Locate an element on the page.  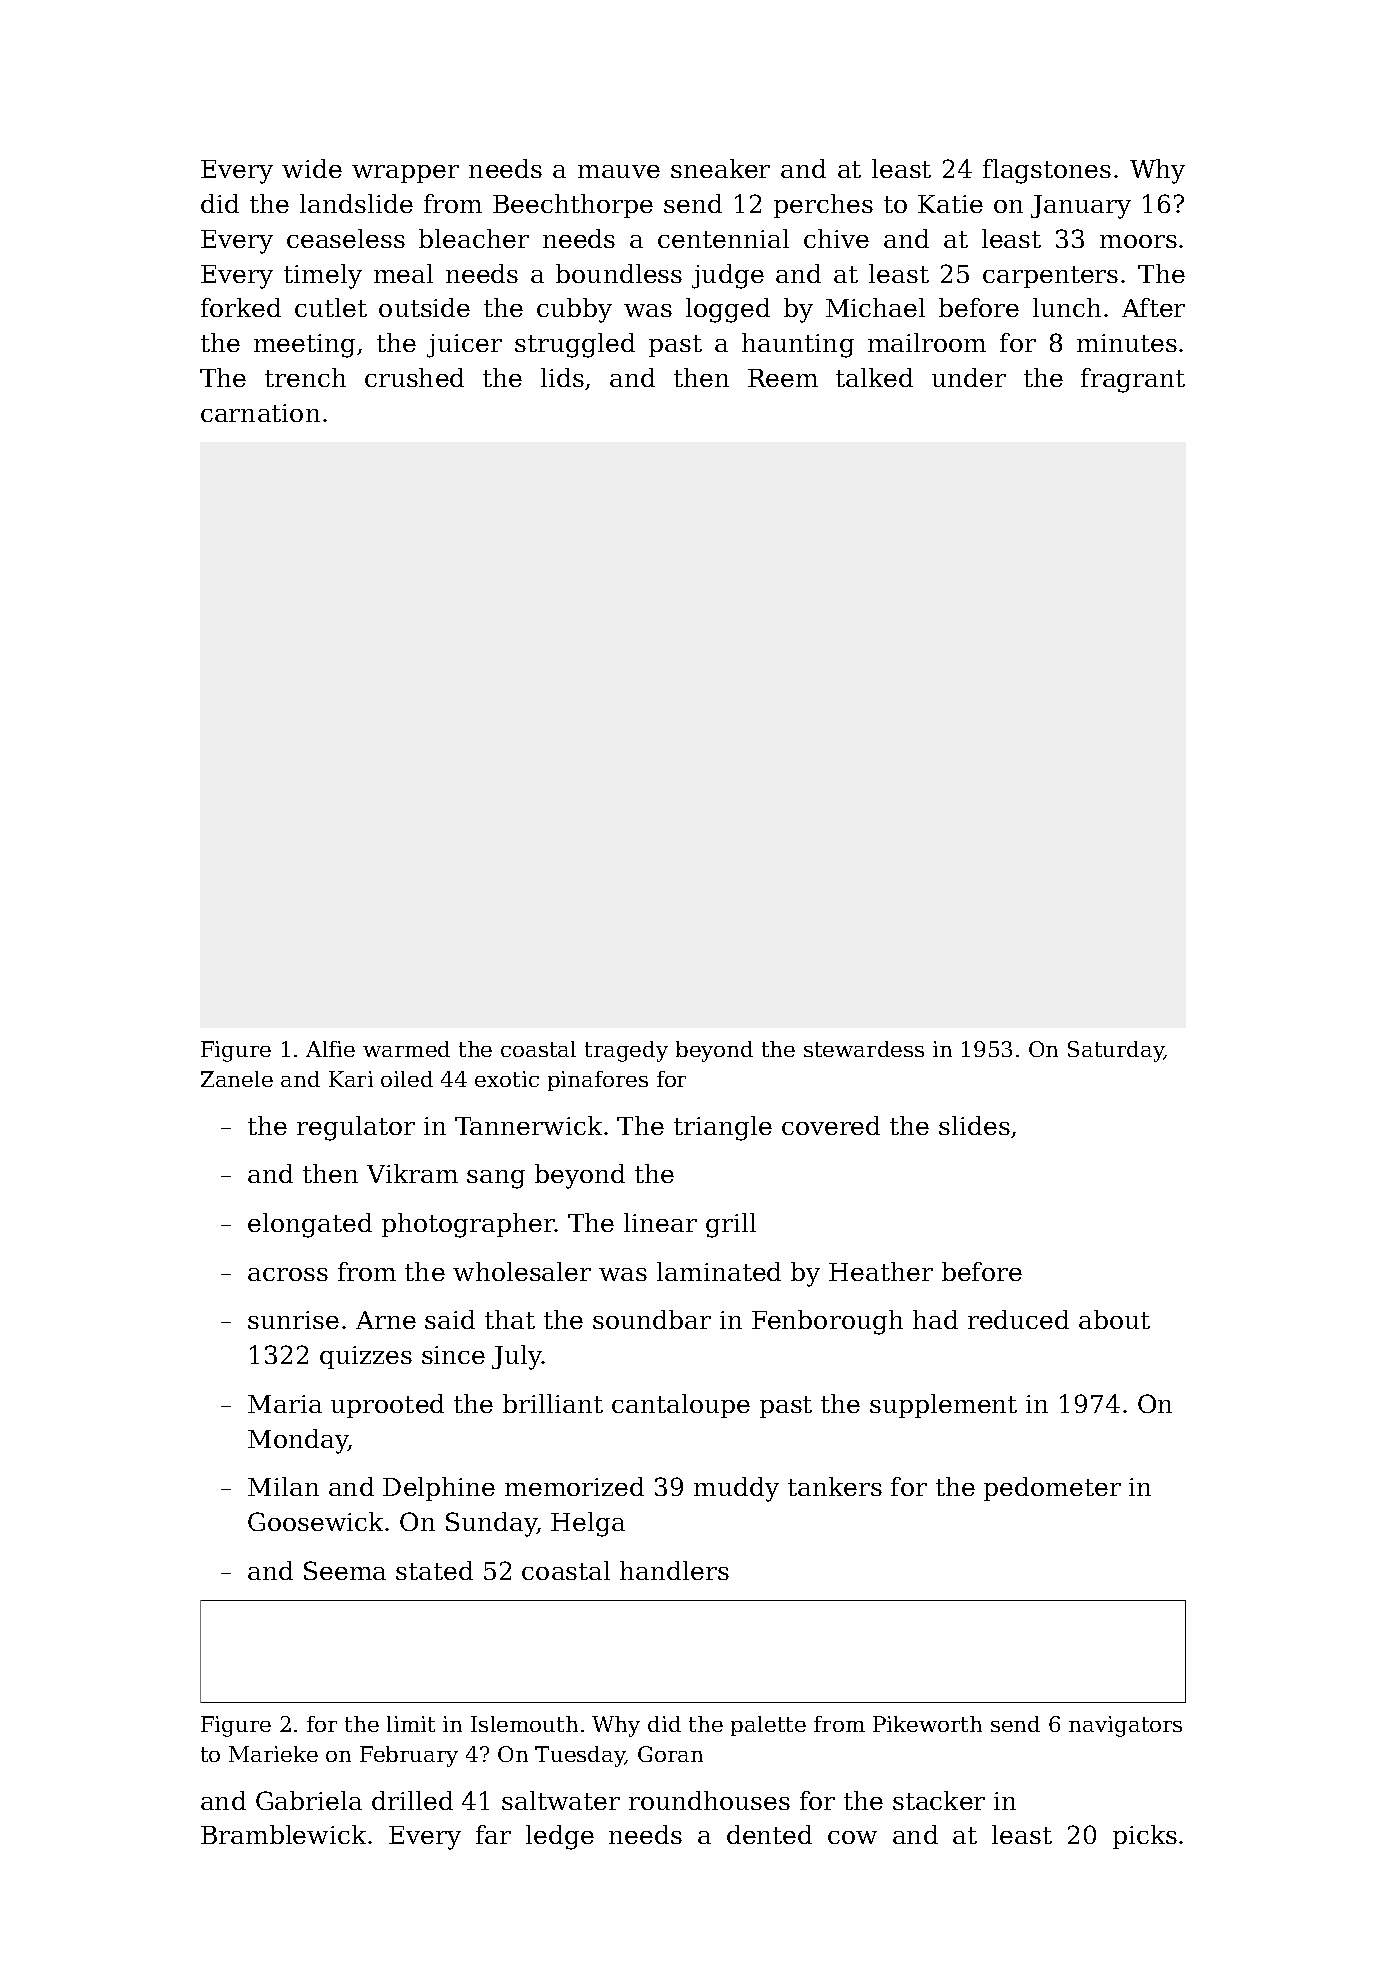
Delphine is located at coordinates (439, 1489).
